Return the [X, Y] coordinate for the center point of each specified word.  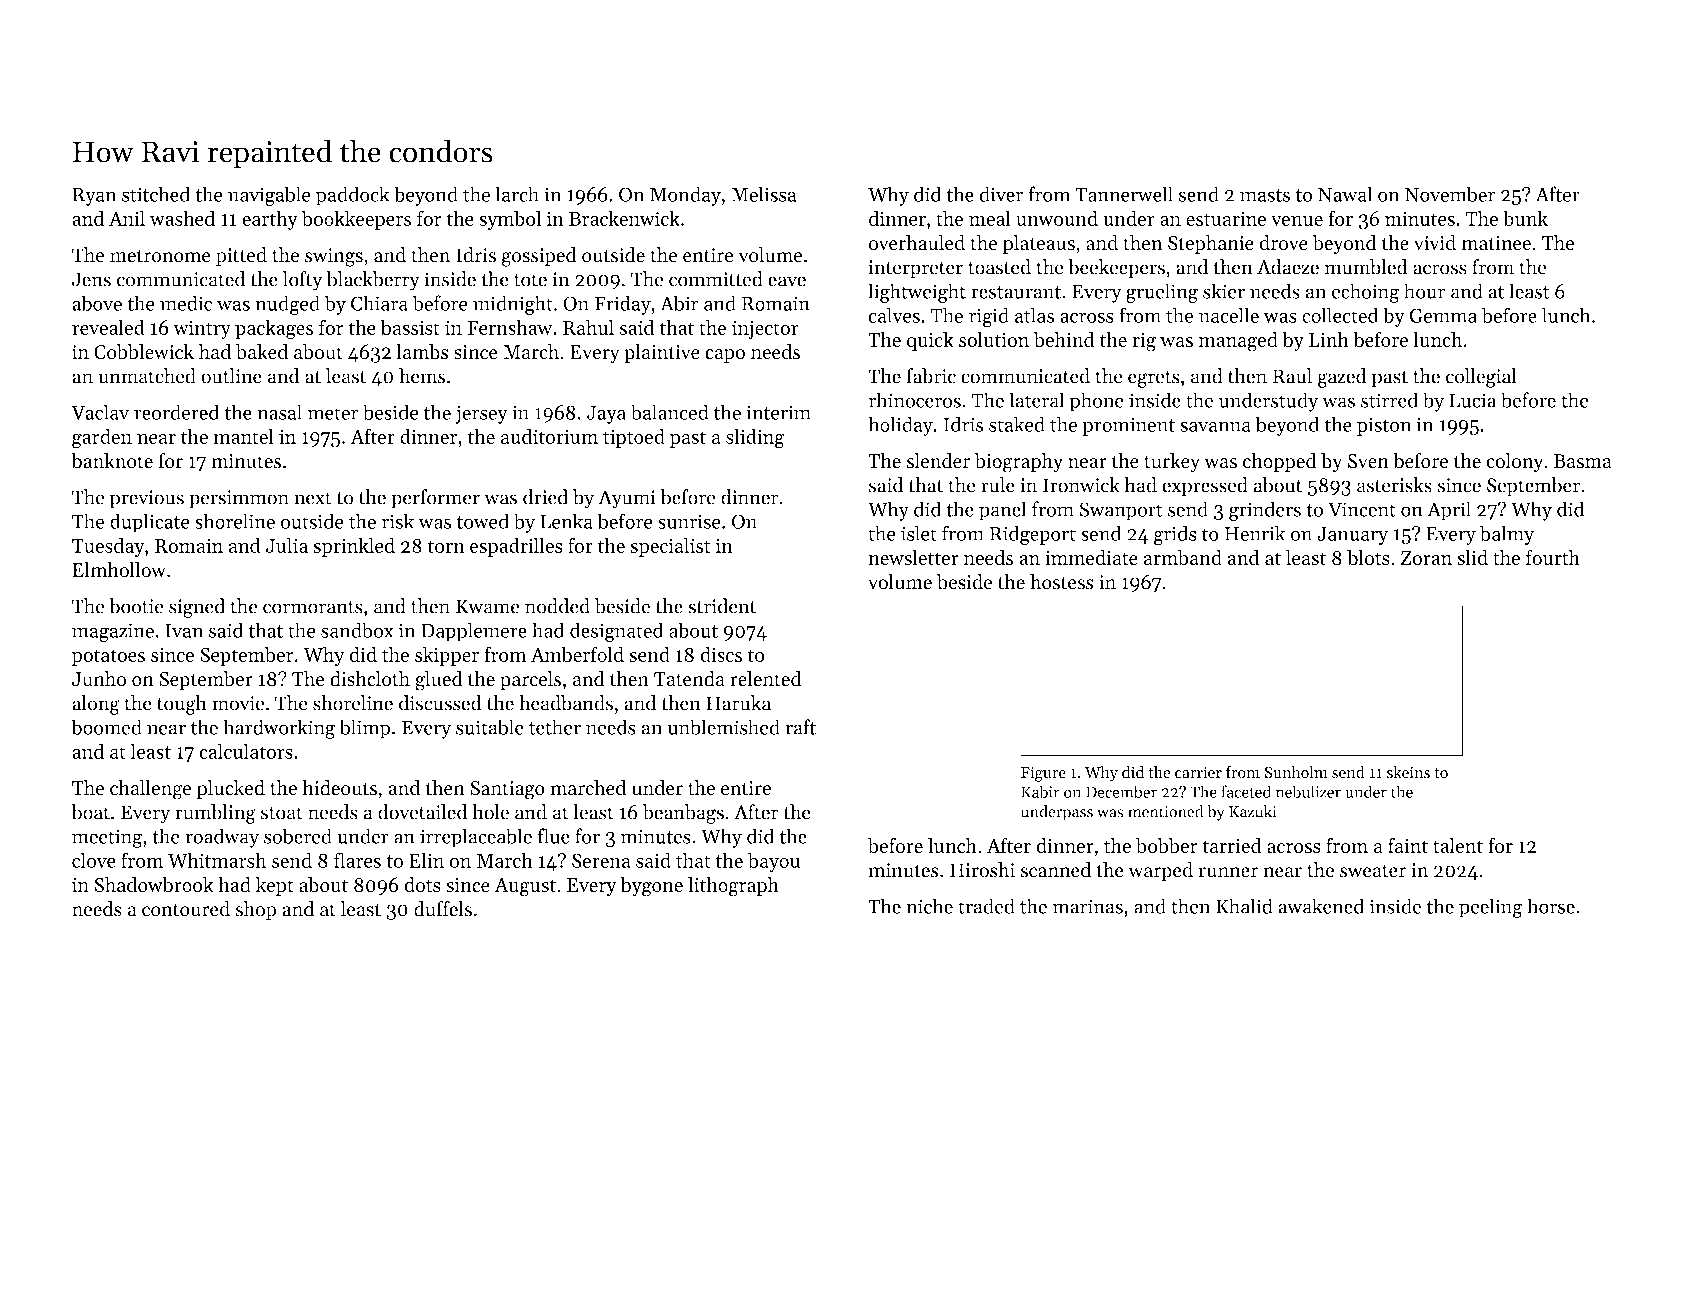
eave [787, 281]
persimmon [239, 499]
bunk [1525, 218]
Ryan [94, 196]
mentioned [1165, 811]
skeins [1408, 772]
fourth [1553, 557]
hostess [1062, 582]
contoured [186, 909]
